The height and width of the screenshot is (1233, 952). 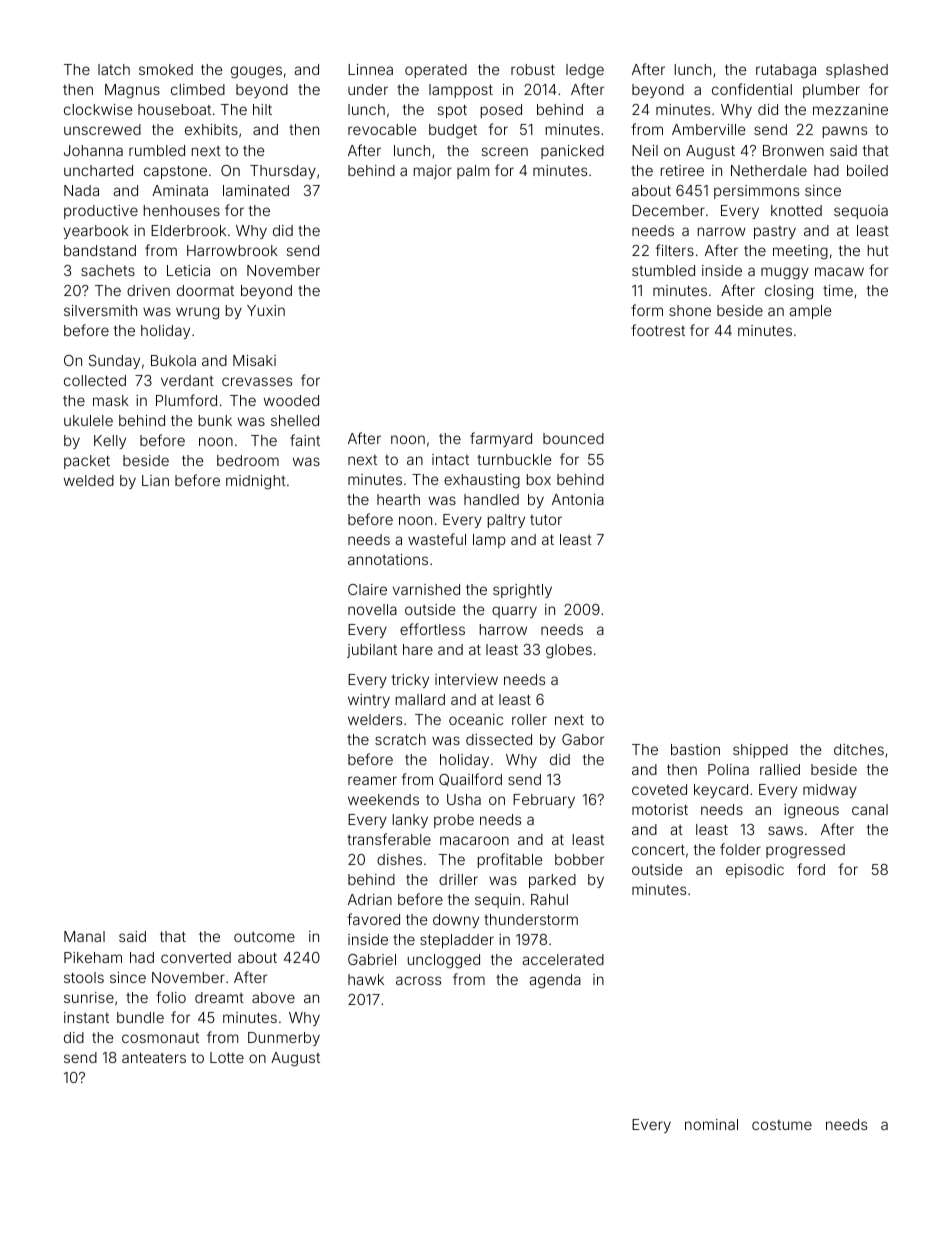 What do you see at coordinates (84, 936) in the screenshot?
I see `Manal` at bounding box center [84, 936].
